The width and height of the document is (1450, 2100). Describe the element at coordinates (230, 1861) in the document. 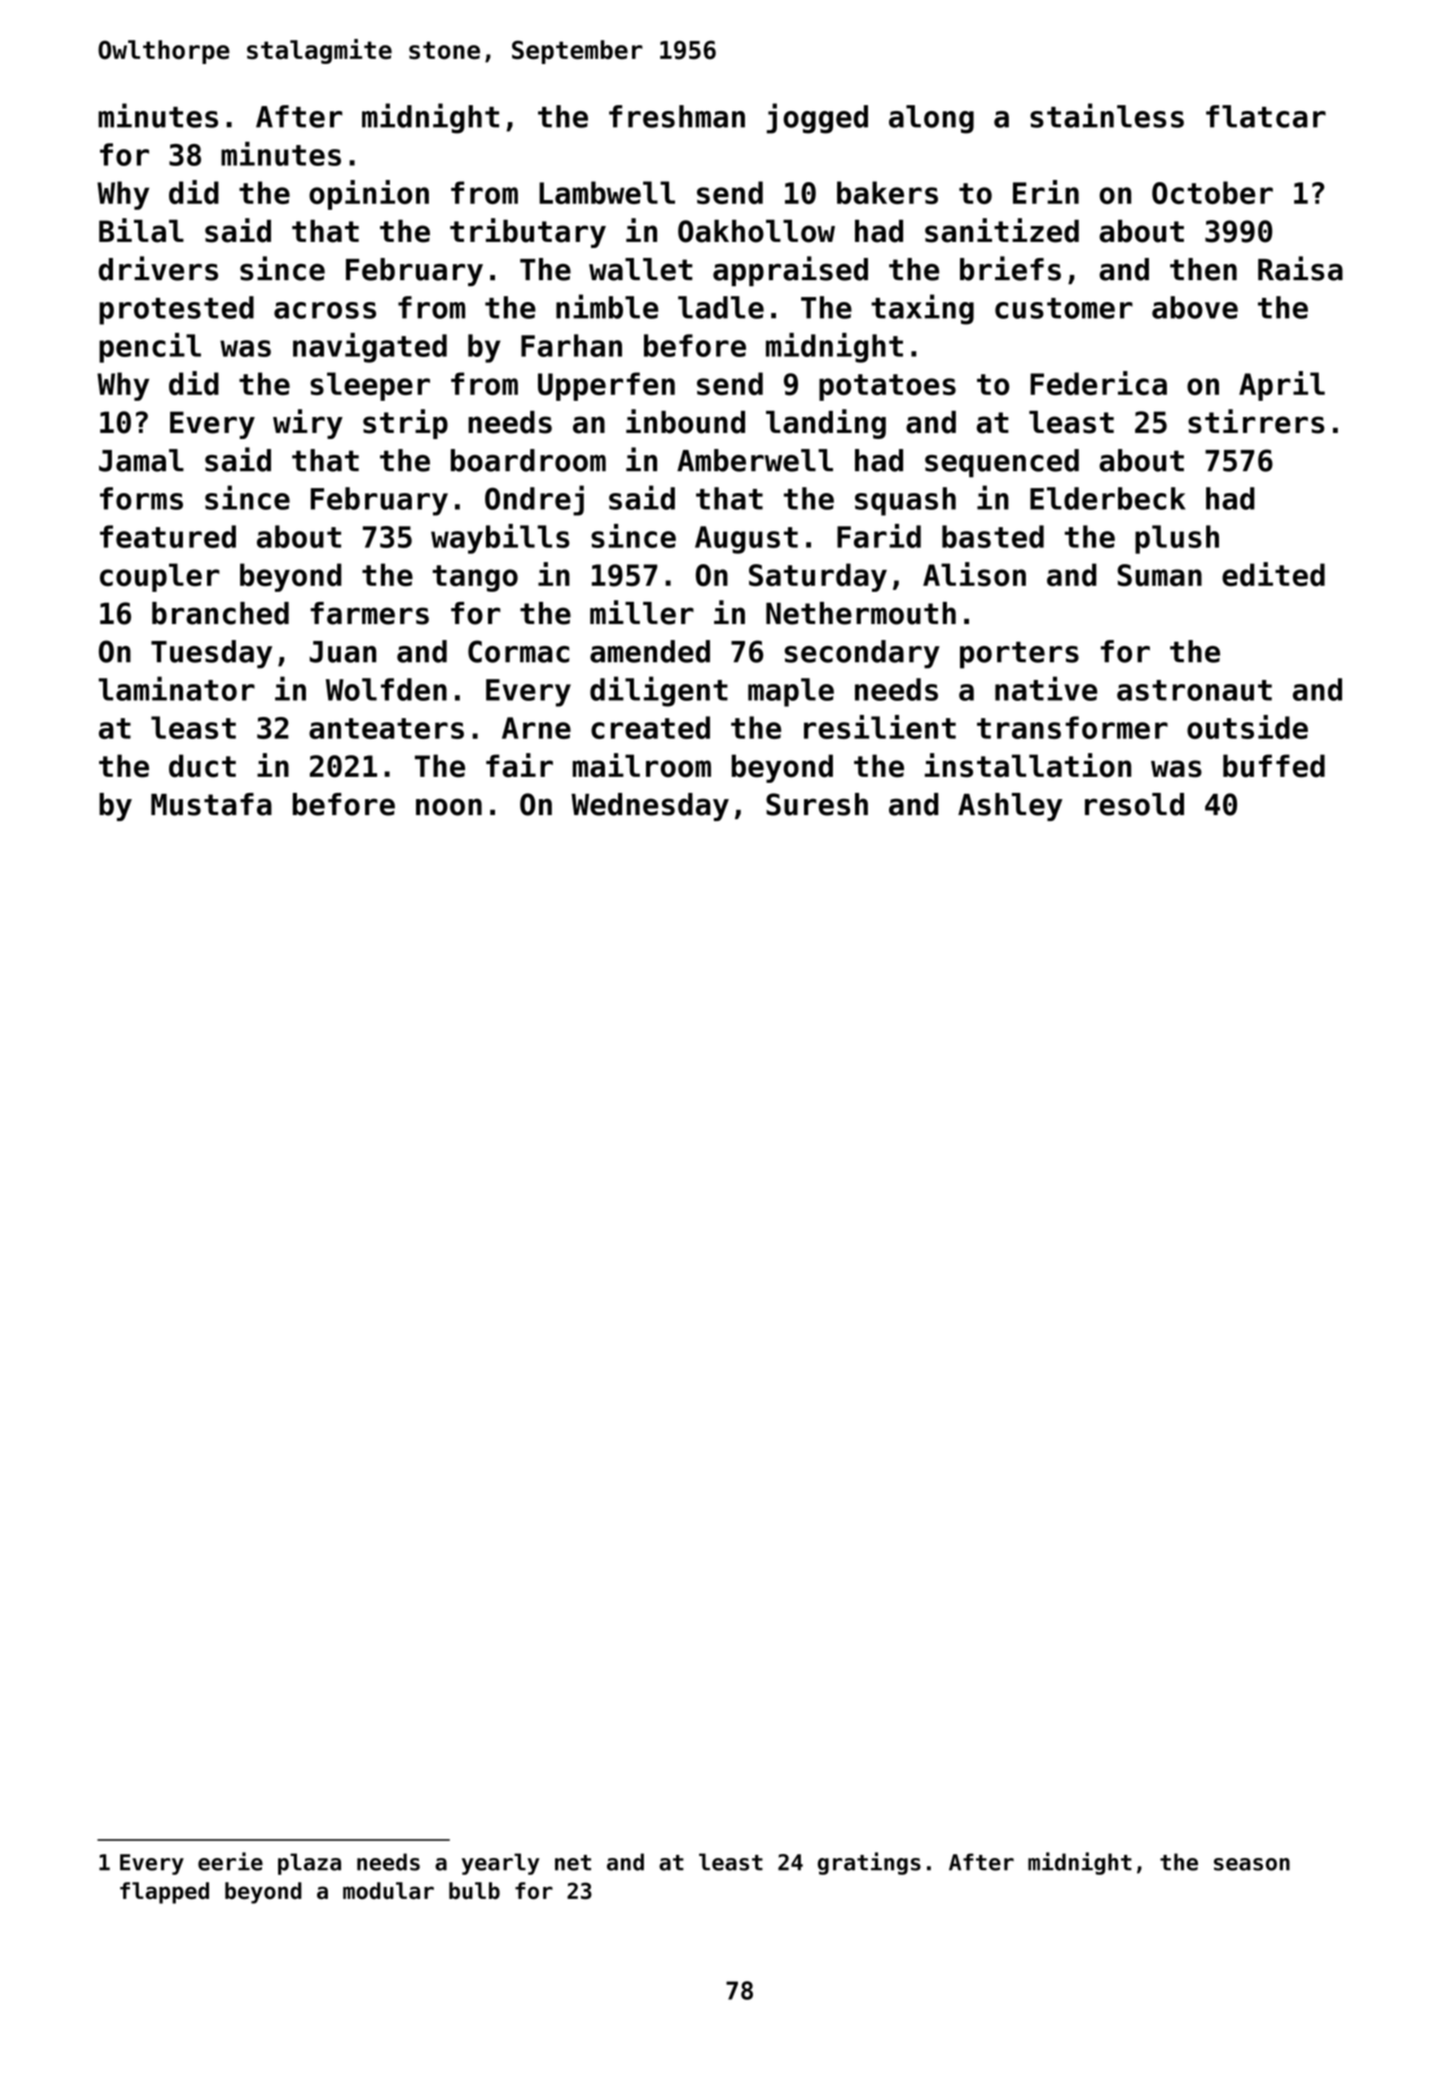

I see `eerie` at that location.
